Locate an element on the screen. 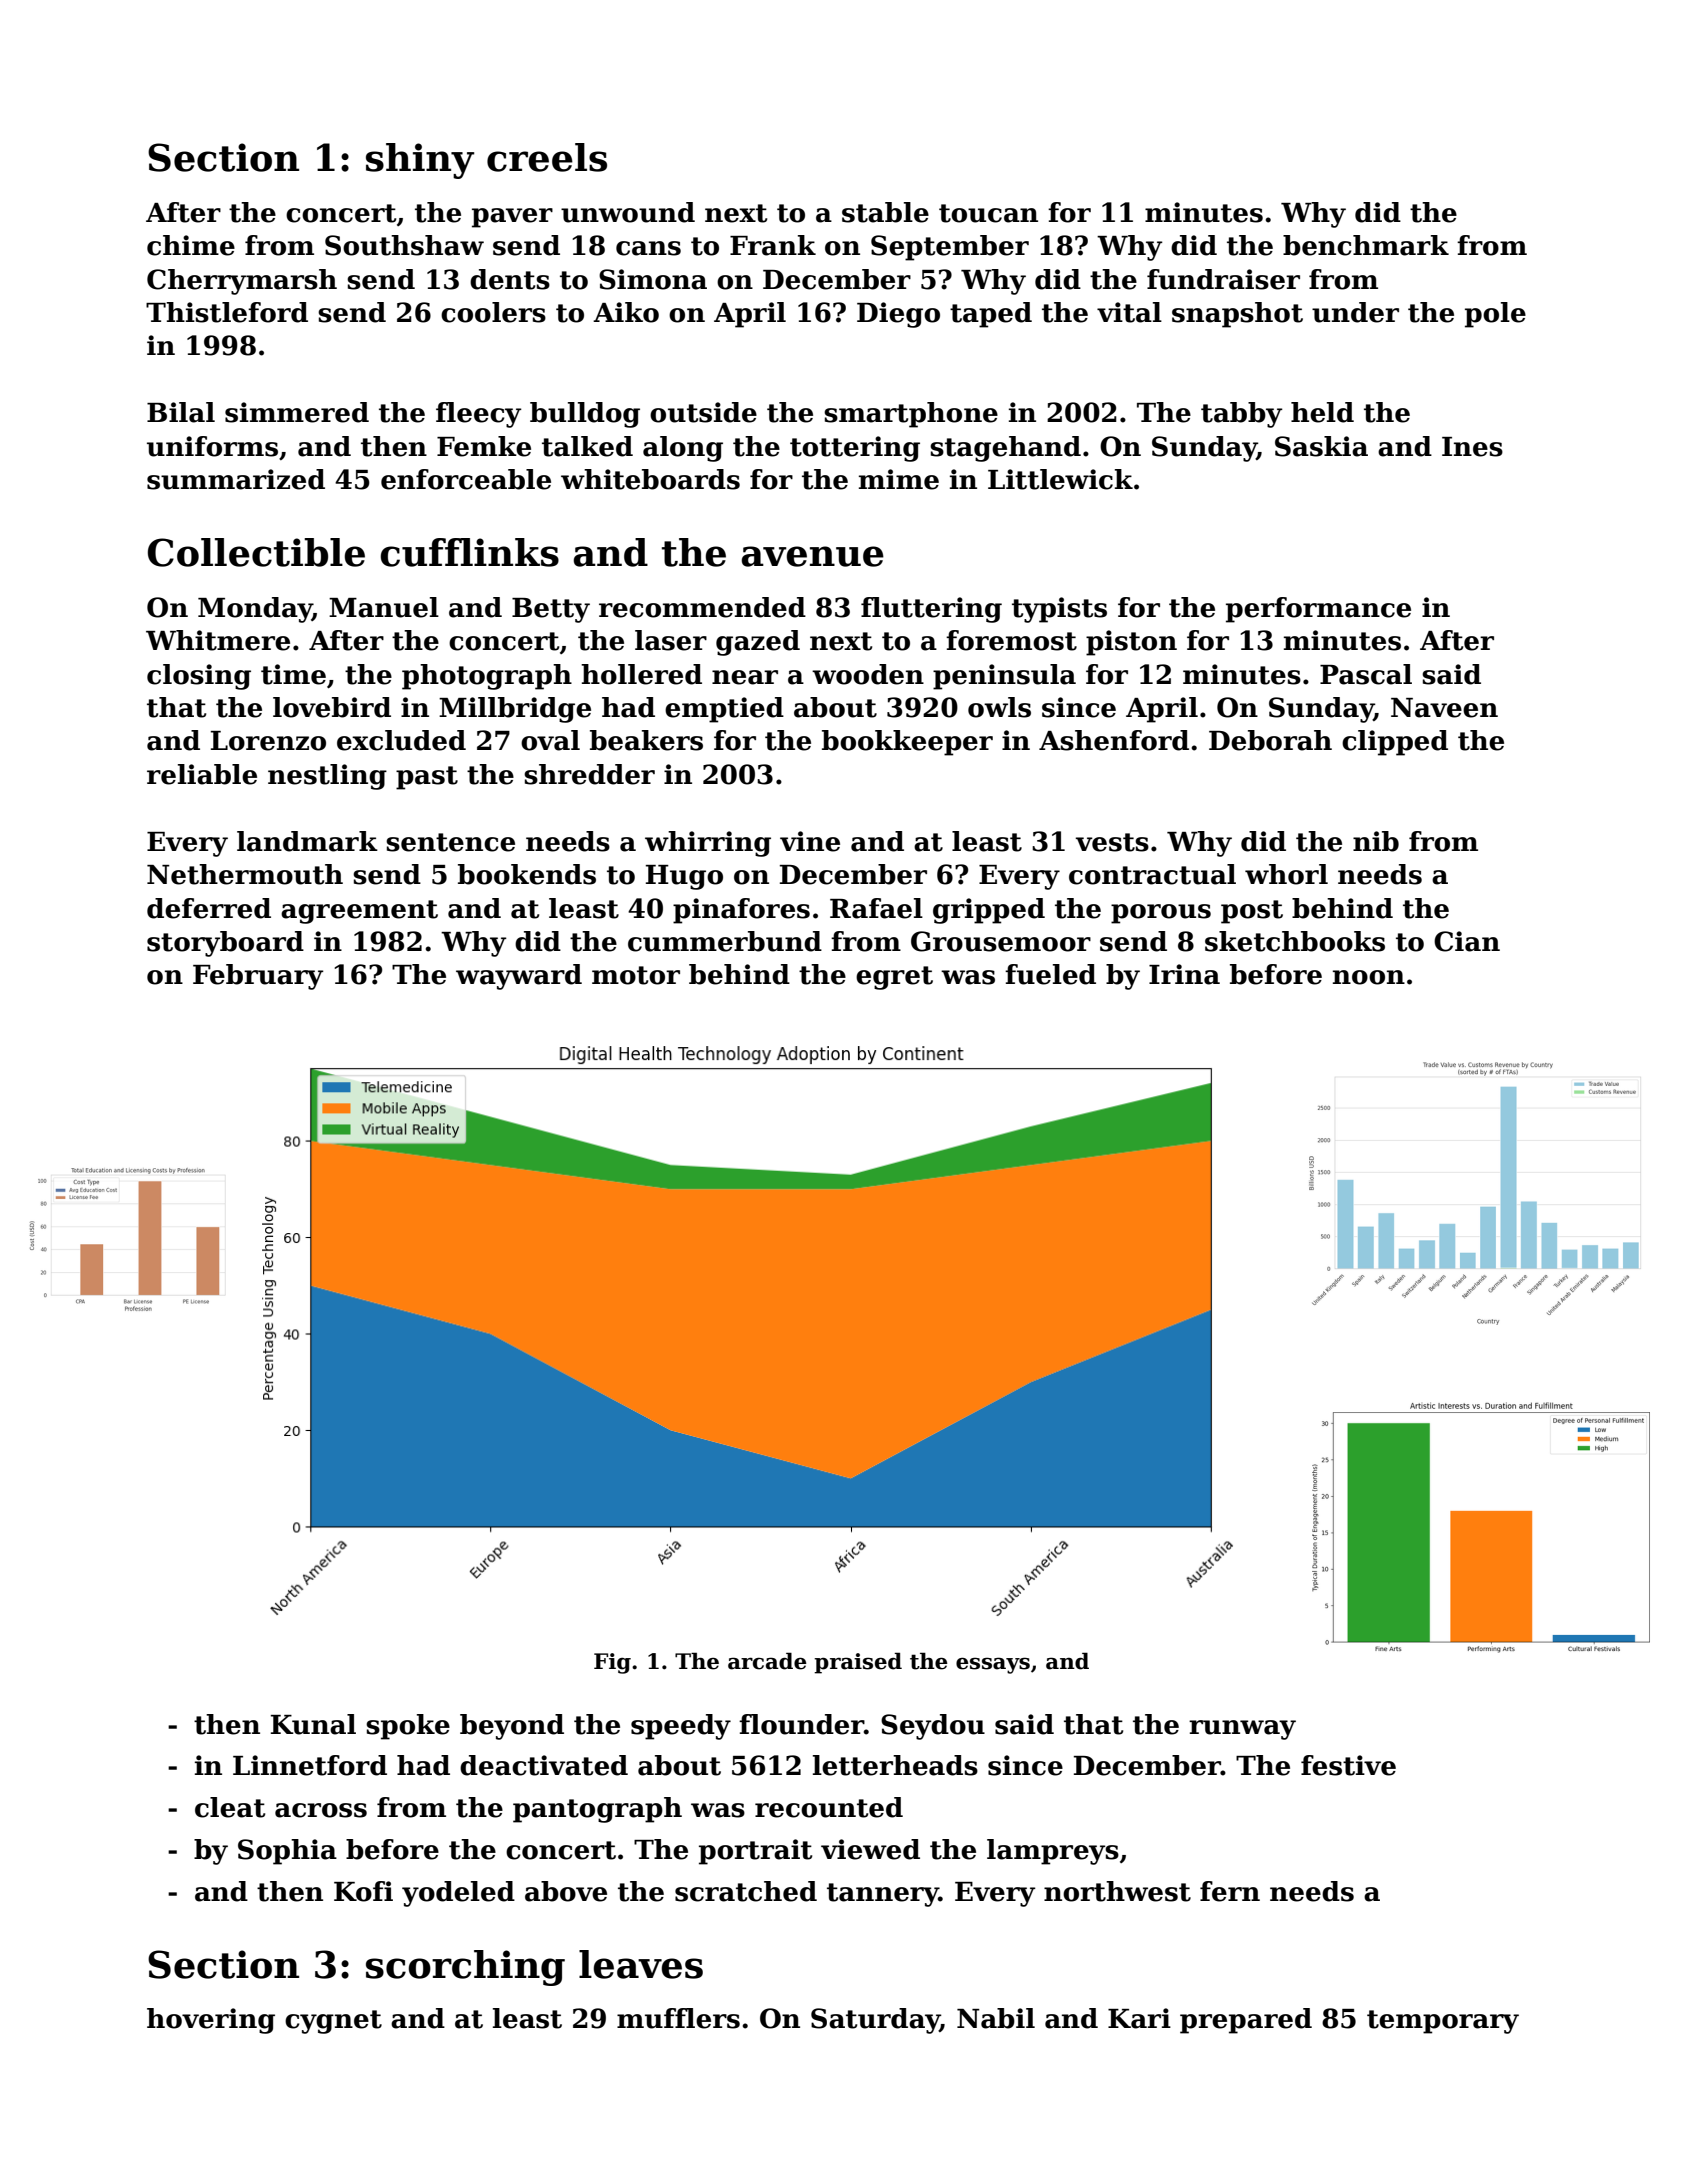 The image size is (1683, 2178). Whitmere is located at coordinates (218, 640).
